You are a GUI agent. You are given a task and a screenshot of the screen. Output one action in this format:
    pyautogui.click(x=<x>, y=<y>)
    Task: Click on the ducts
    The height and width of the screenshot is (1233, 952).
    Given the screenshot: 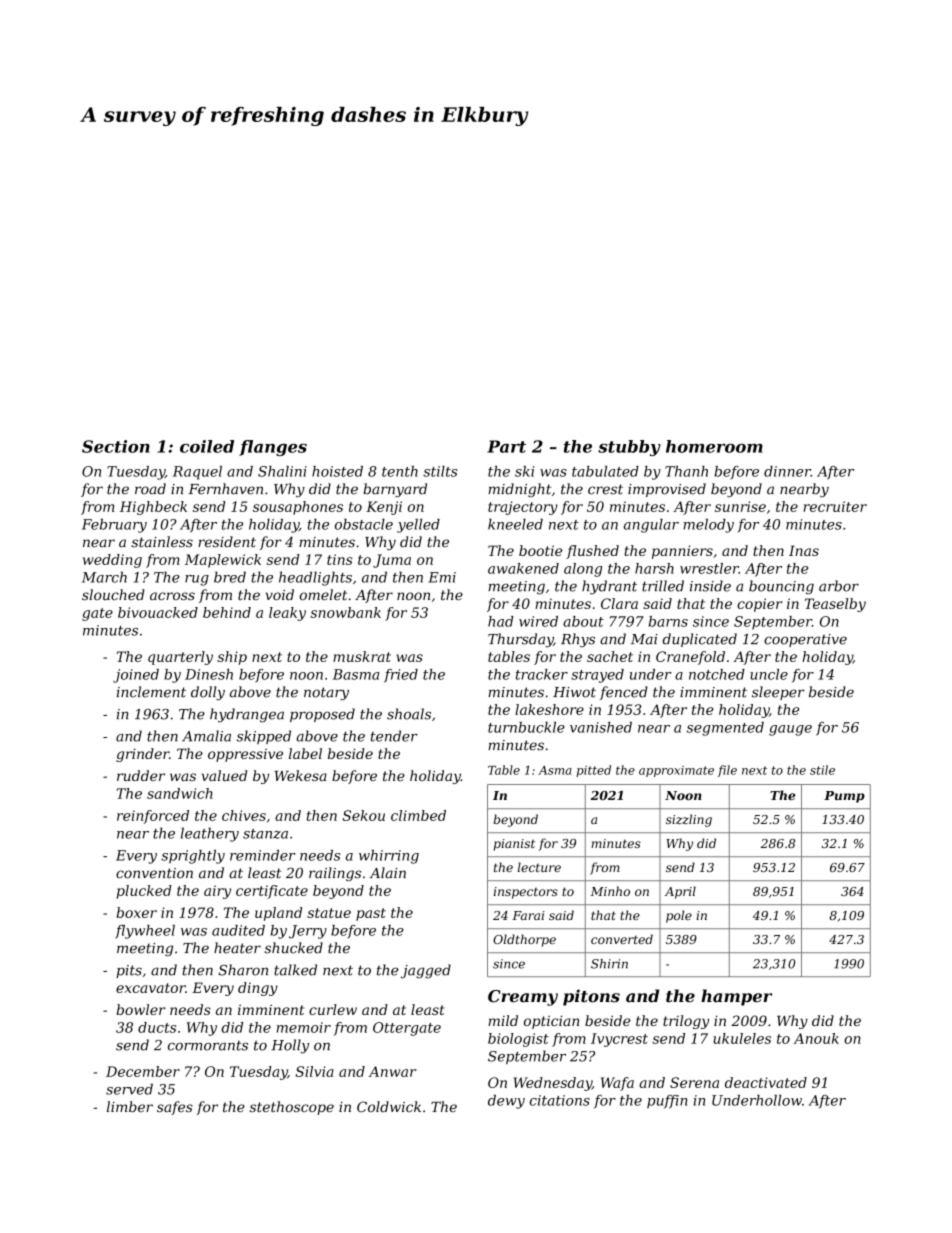 What is the action you would take?
    pyautogui.click(x=157, y=1027)
